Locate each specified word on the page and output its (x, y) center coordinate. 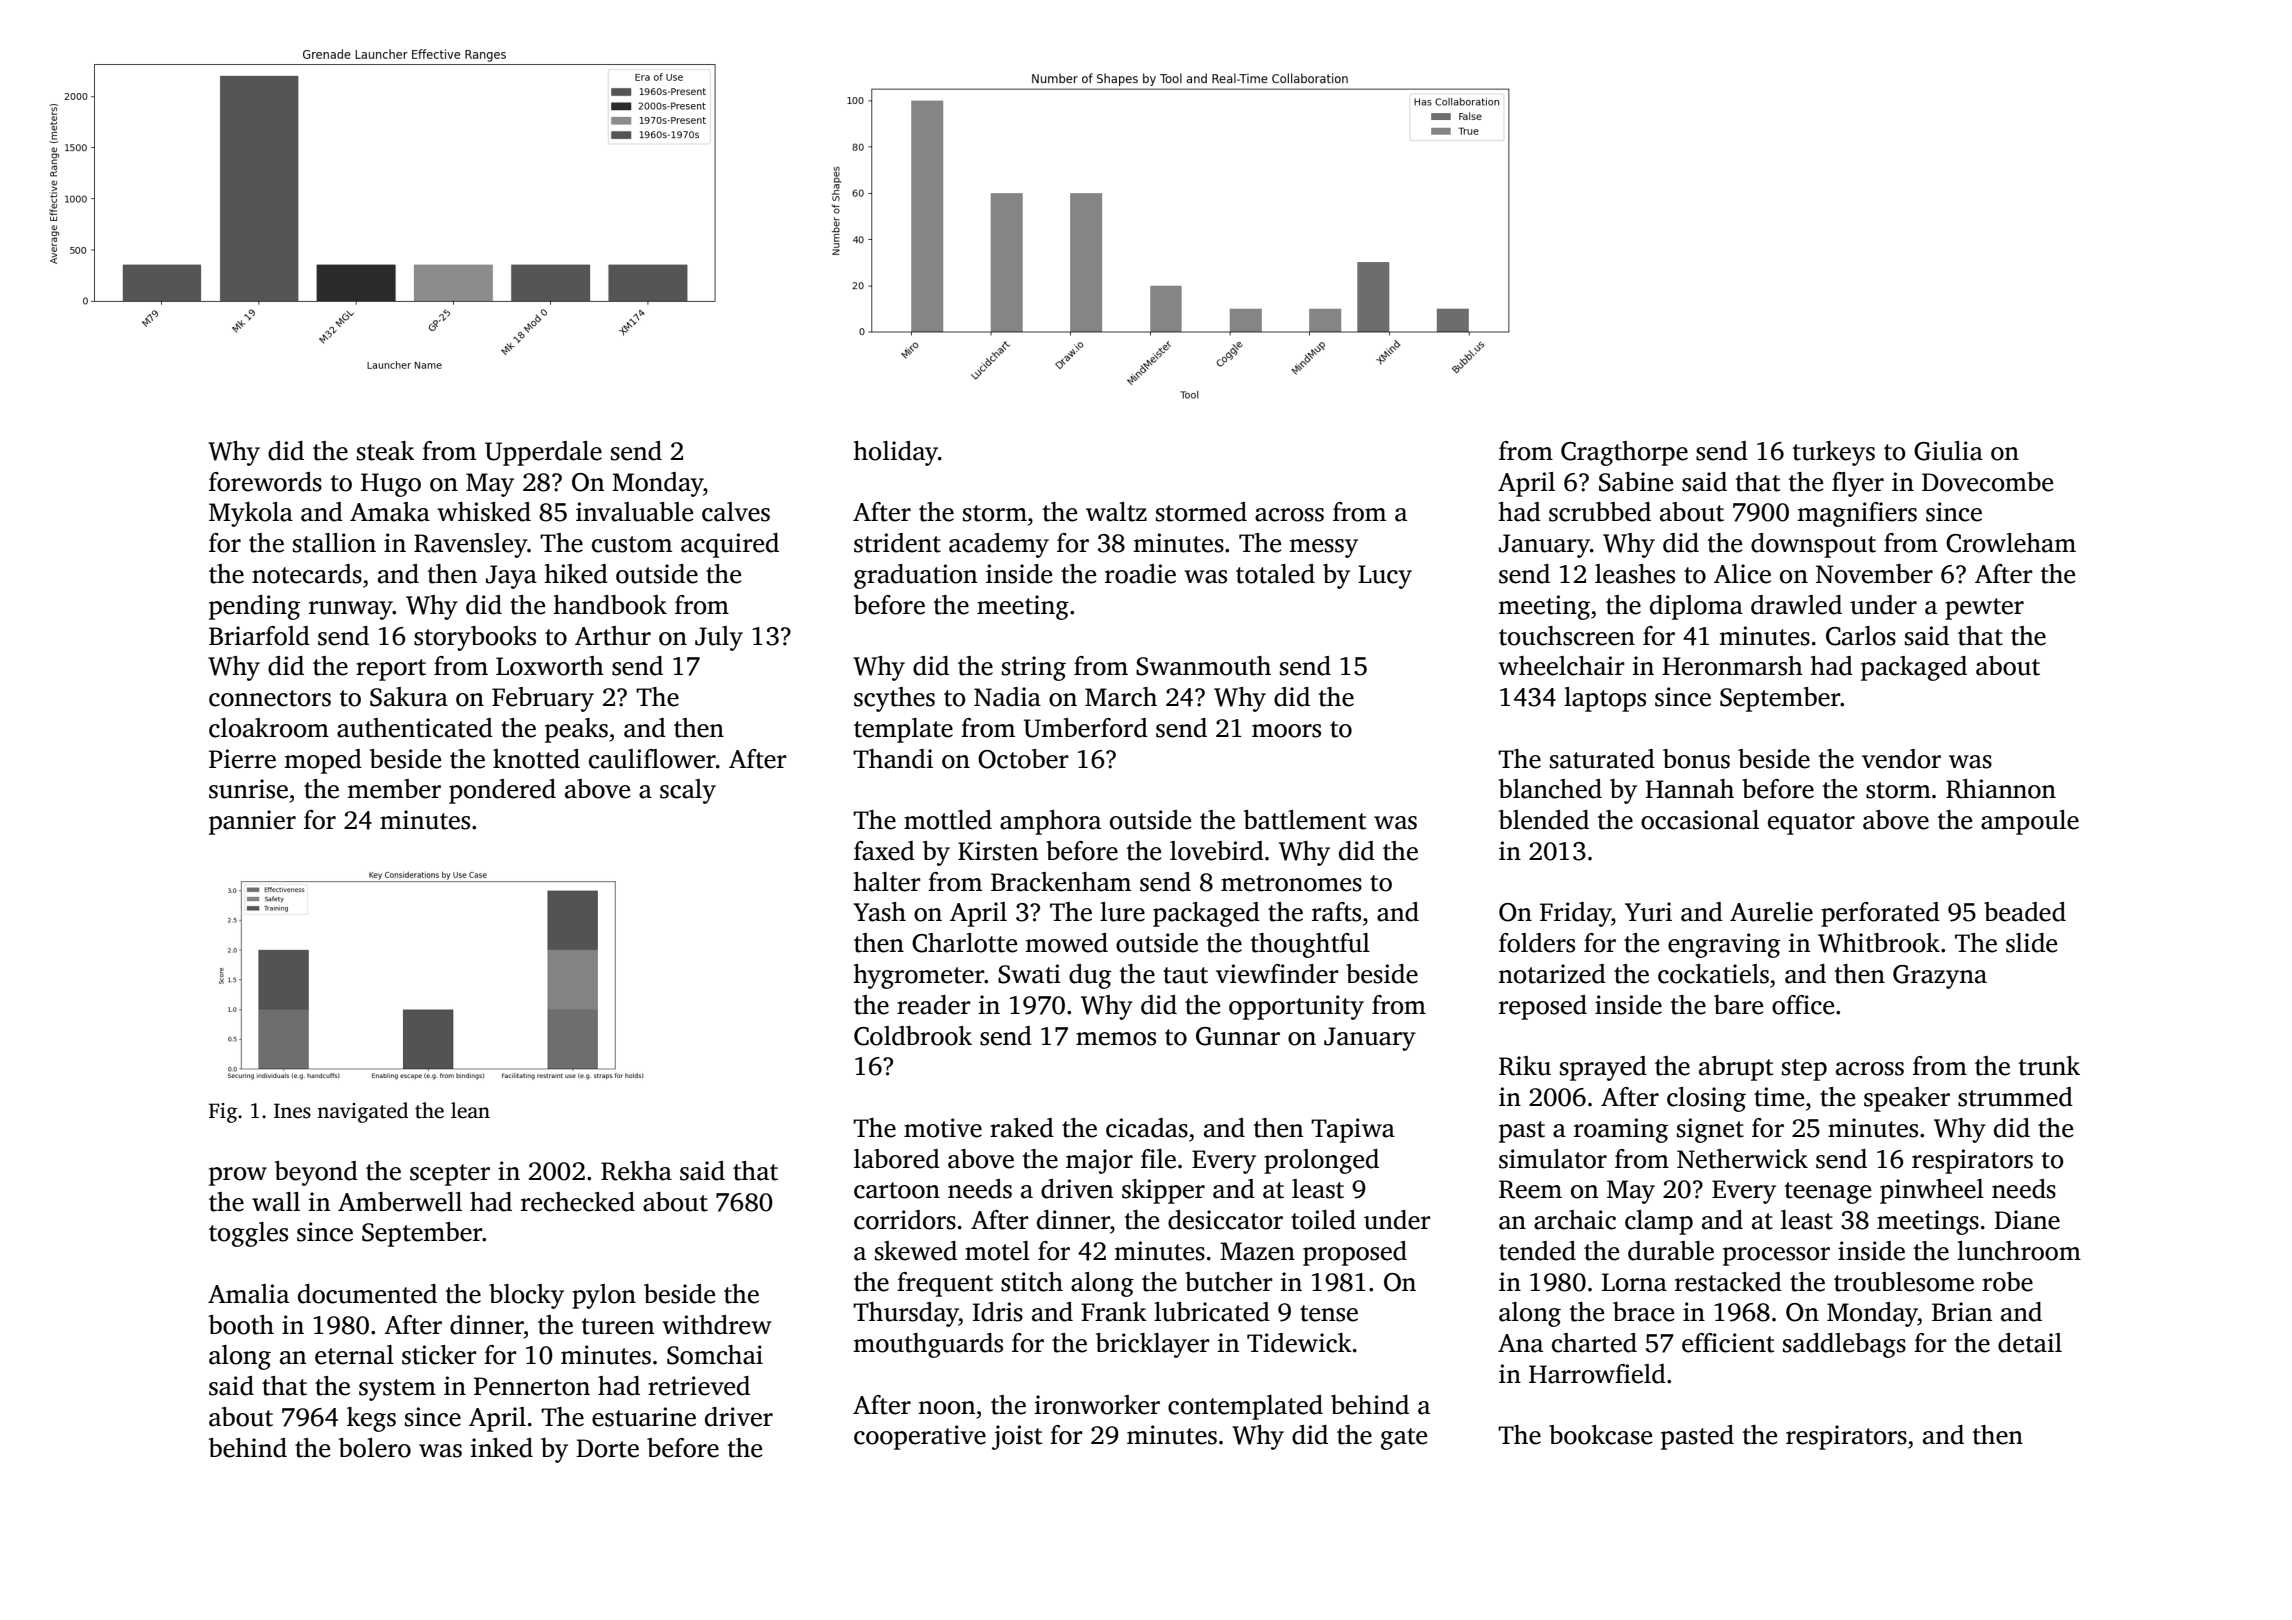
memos (1116, 1039)
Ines (292, 1111)
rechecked (578, 1202)
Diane (2027, 1220)
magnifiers (1857, 514)
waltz (1116, 512)
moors (1286, 731)
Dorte (607, 1448)
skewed (916, 1251)
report (391, 670)
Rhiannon (2001, 789)
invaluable (634, 512)
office (1803, 1005)
